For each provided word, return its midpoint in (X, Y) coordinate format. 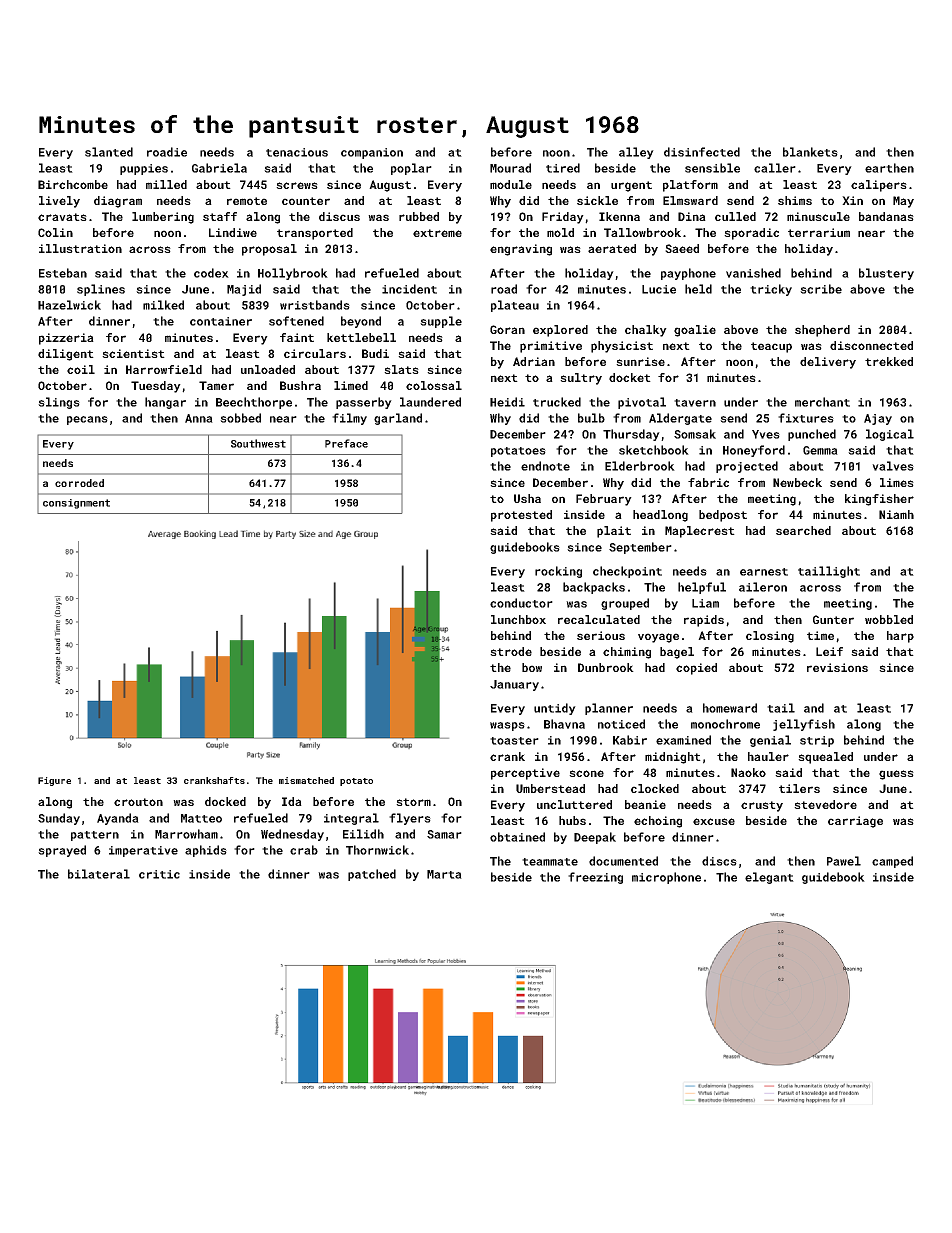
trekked (889, 361)
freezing (595, 878)
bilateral (99, 874)
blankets (810, 152)
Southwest (258, 443)
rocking (558, 572)
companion (372, 153)
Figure (54, 781)
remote (247, 201)
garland (398, 419)
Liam (705, 603)
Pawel (844, 861)
